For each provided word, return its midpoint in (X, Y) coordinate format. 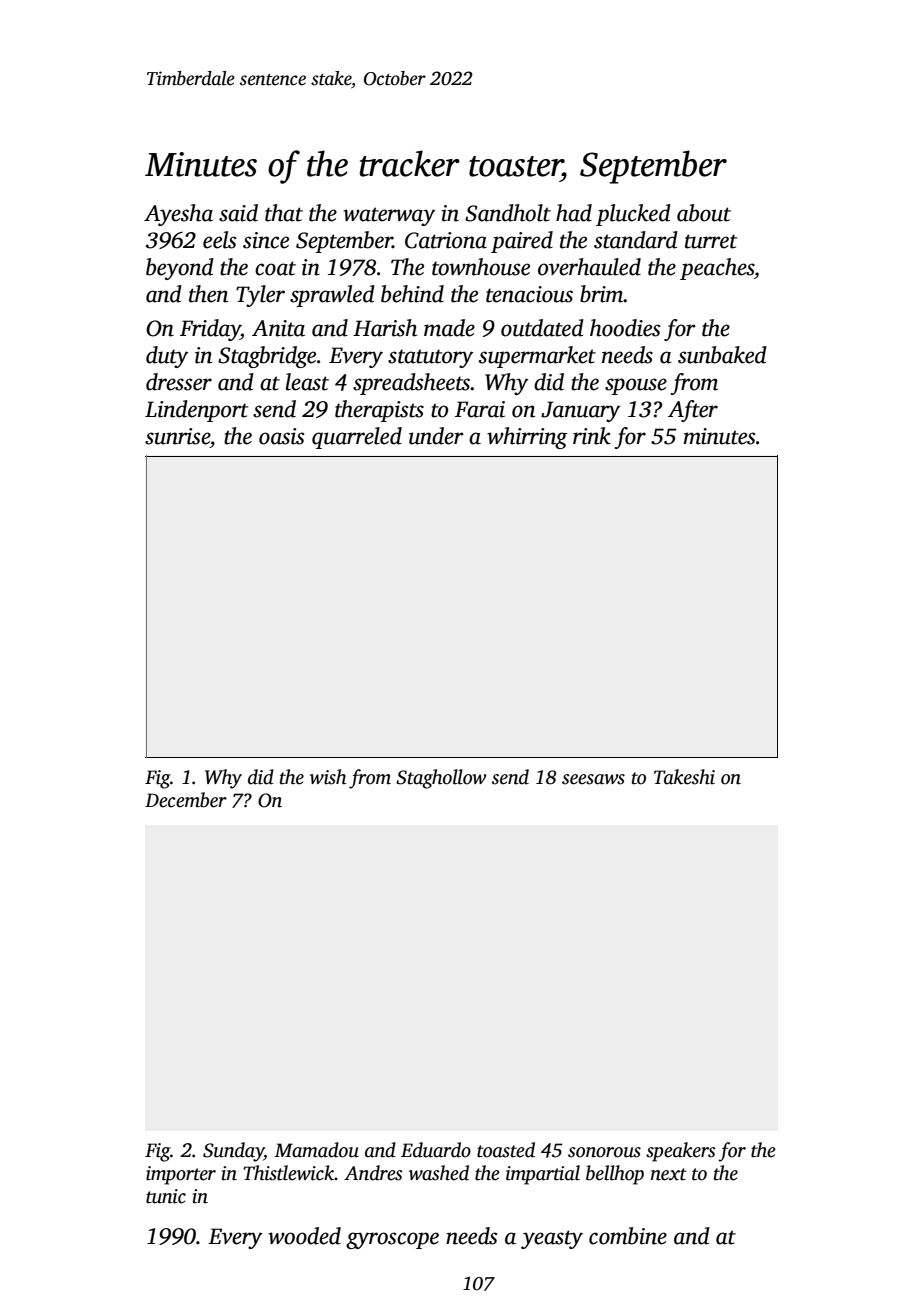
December (186, 800)
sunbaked (722, 355)
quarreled (357, 438)
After (693, 411)
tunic (166, 1196)
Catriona (446, 240)
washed (439, 1173)
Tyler (260, 296)
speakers (681, 1152)
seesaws (593, 779)
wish (328, 777)
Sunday (233, 1152)
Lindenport (196, 411)
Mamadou (316, 1150)
